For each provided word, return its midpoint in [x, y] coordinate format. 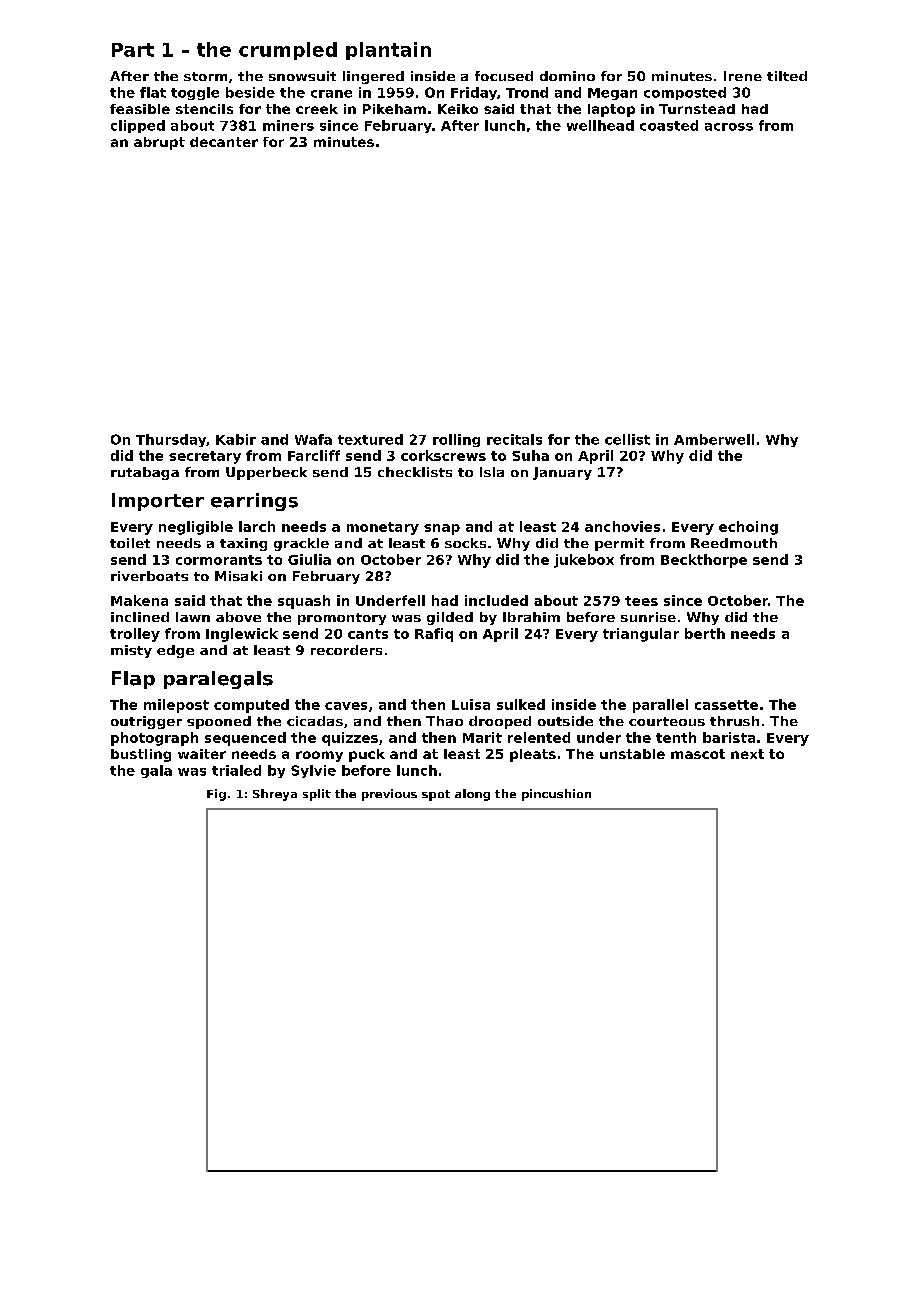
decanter [224, 142]
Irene [743, 76]
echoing [748, 528]
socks [465, 543]
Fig [216, 795]
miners [288, 125]
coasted [669, 125]
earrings [254, 502]
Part [133, 50]
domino [567, 76]
